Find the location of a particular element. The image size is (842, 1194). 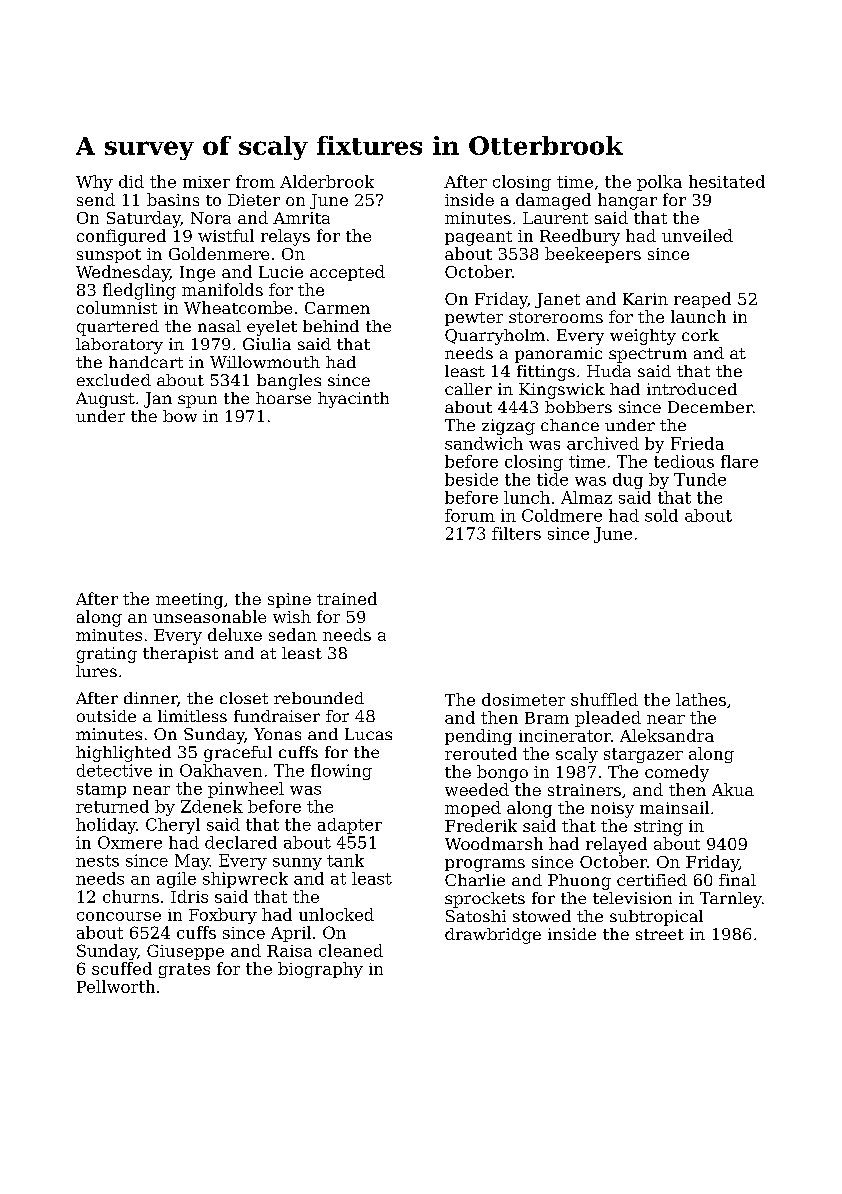

hesitated is located at coordinates (727, 181).
